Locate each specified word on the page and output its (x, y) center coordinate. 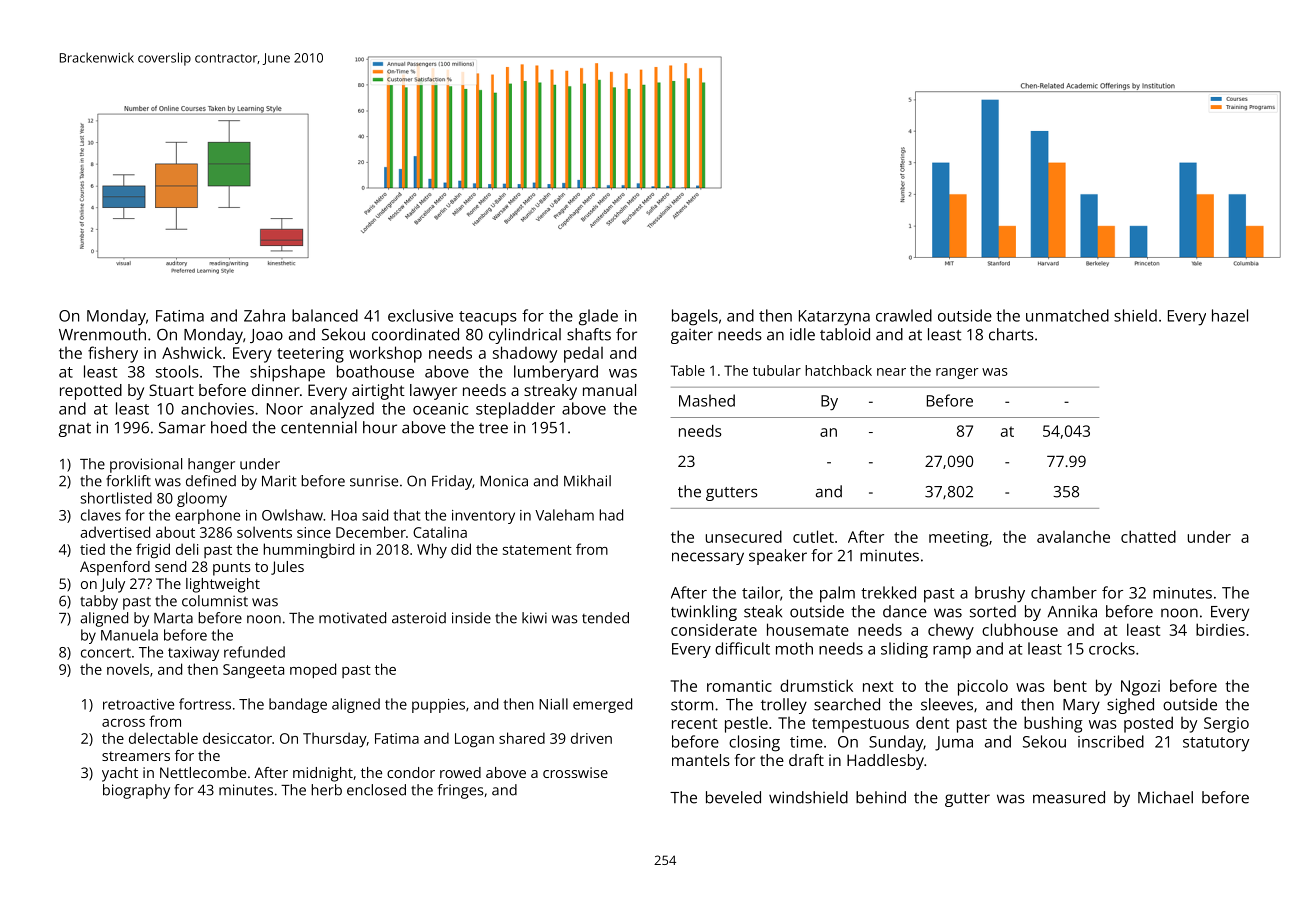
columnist (215, 601)
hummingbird (308, 550)
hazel (1230, 315)
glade (598, 317)
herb (326, 790)
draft (806, 760)
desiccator (237, 738)
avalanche (1073, 536)
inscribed (1111, 741)
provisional (146, 465)
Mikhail (587, 481)
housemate (808, 629)
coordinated (415, 334)
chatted (1148, 536)
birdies (1220, 629)
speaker (778, 557)
